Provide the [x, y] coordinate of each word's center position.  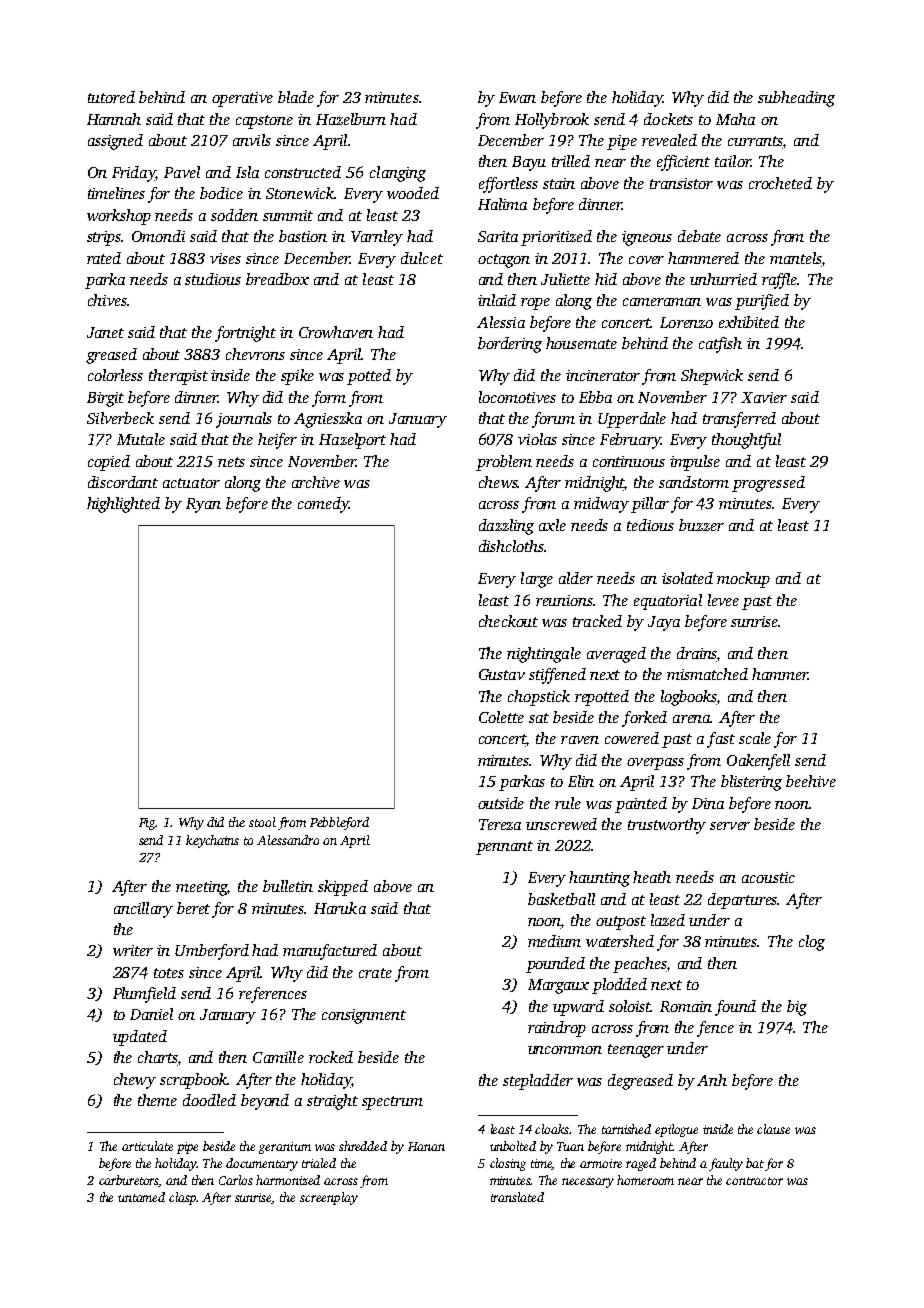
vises [225, 258]
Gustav [502, 674]
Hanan [426, 1146]
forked [644, 719]
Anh [712, 1080]
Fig [147, 824]
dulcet [422, 258]
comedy [323, 505]
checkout [508, 621]
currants [755, 142]
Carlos [236, 1180]
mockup [743, 580]
